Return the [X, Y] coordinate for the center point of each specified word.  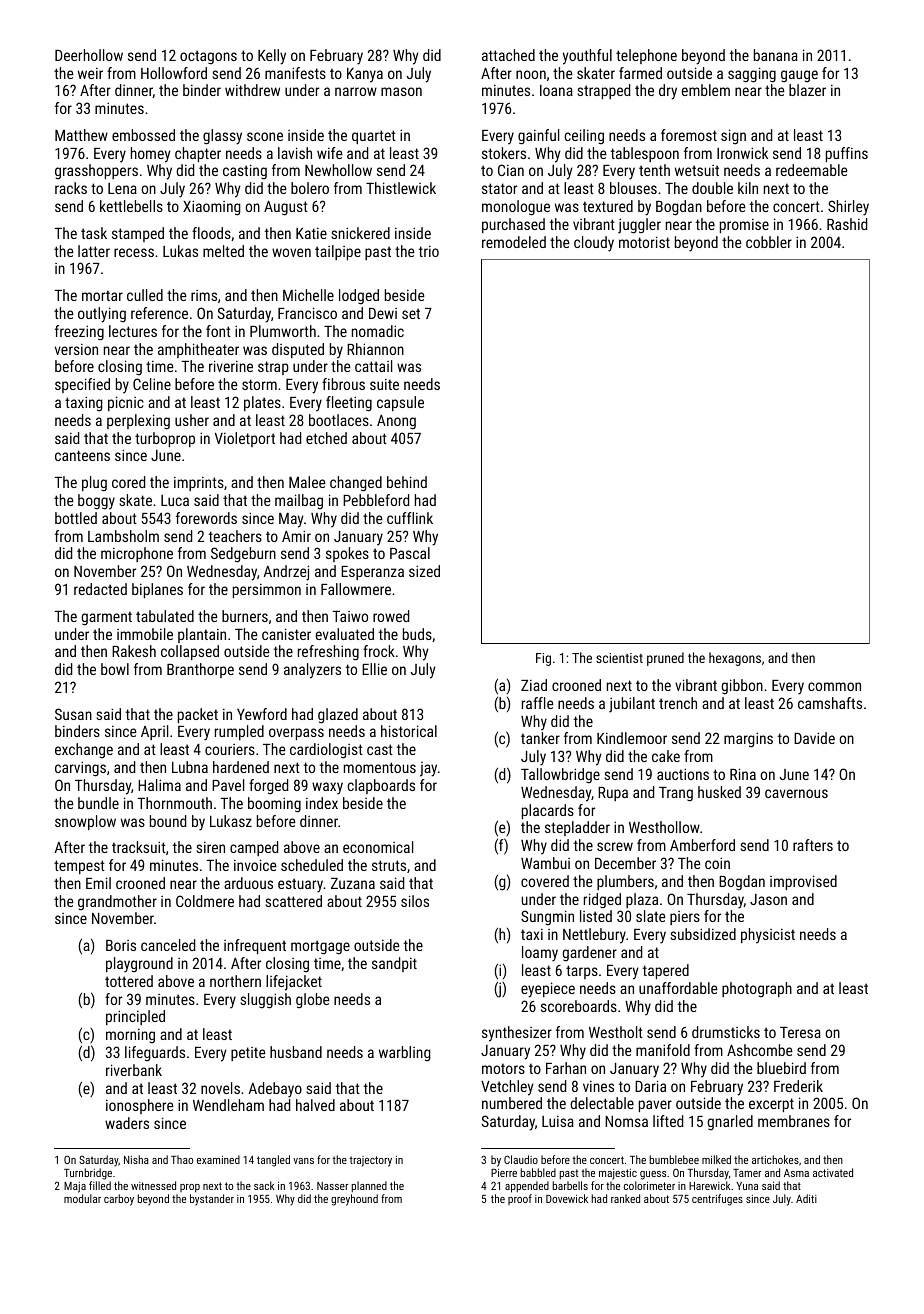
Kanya [365, 75]
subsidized [703, 934]
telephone [646, 56]
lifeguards [155, 1054]
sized [424, 571]
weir [90, 73]
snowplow [85, 822]
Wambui [545, 863]
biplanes [157, 590]
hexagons [735, 659]
